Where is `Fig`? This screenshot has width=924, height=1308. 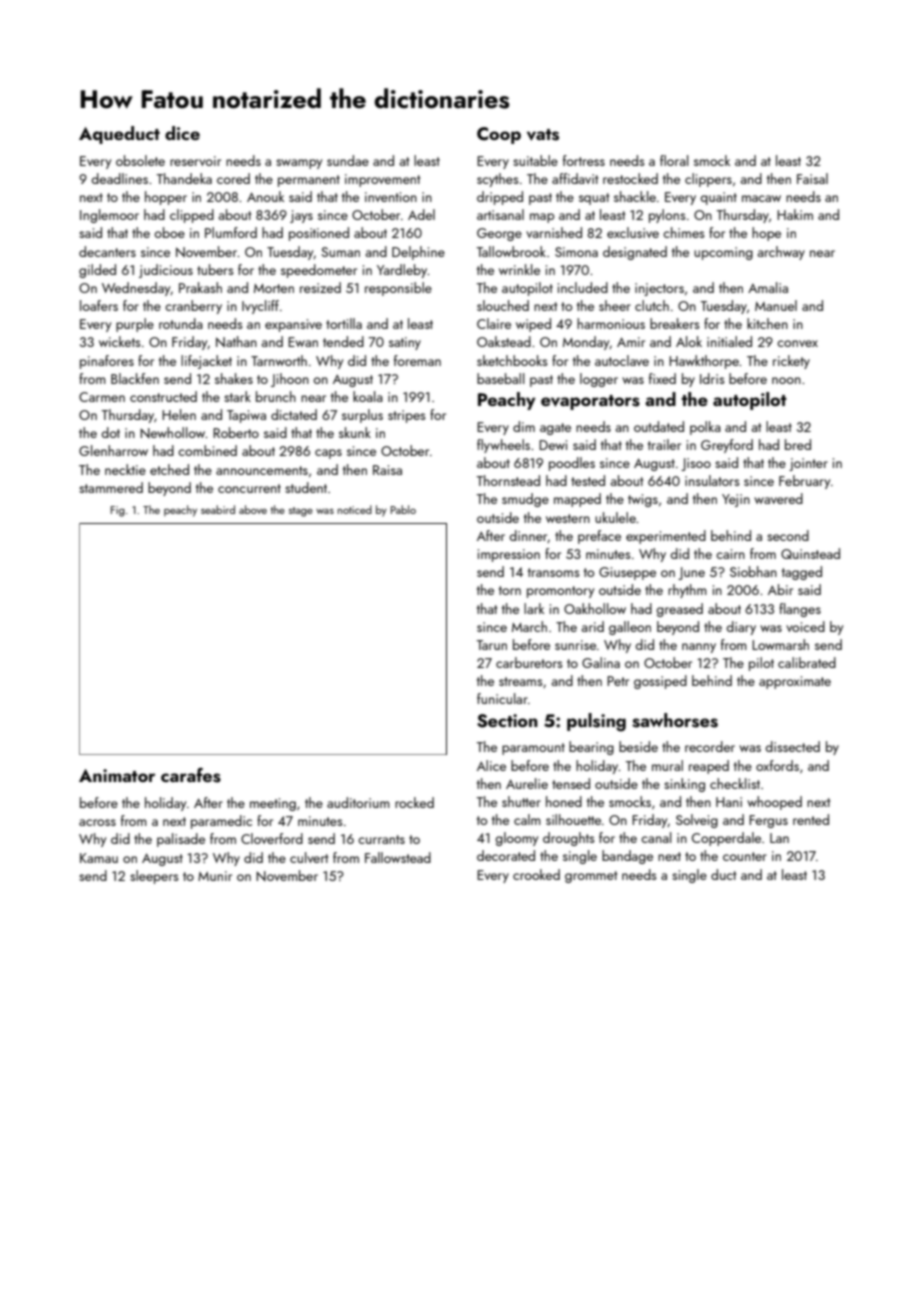 Fig is located at coordinates (118, 511).
